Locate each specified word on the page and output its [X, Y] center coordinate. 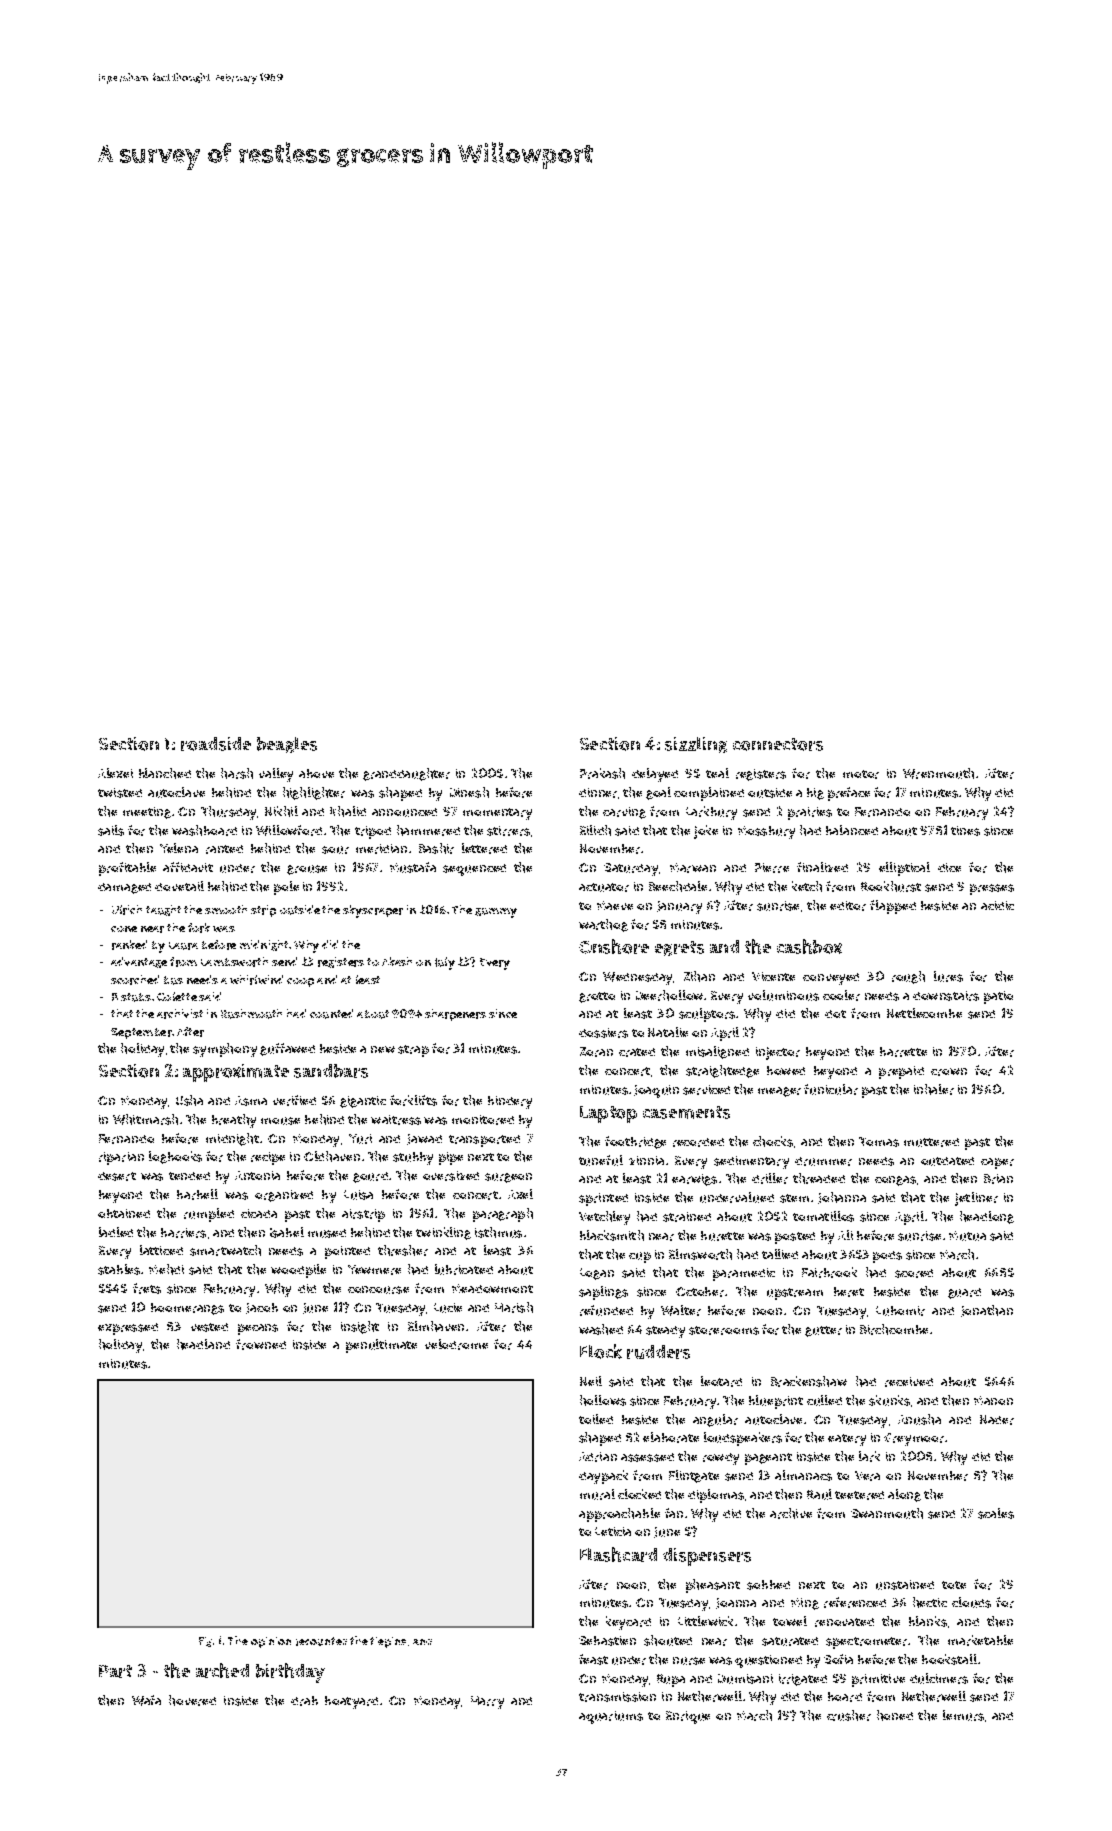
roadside [216, 744]
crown [949, 1072]
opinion [271, 1642]
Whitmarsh [145, 1119]
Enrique [688, 1717]
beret [849, 1292]
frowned [261, 1344]
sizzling [696, 745]
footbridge [635, 1142]
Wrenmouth [938, 773]
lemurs [963, 1715]
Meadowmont [492, 1288]
